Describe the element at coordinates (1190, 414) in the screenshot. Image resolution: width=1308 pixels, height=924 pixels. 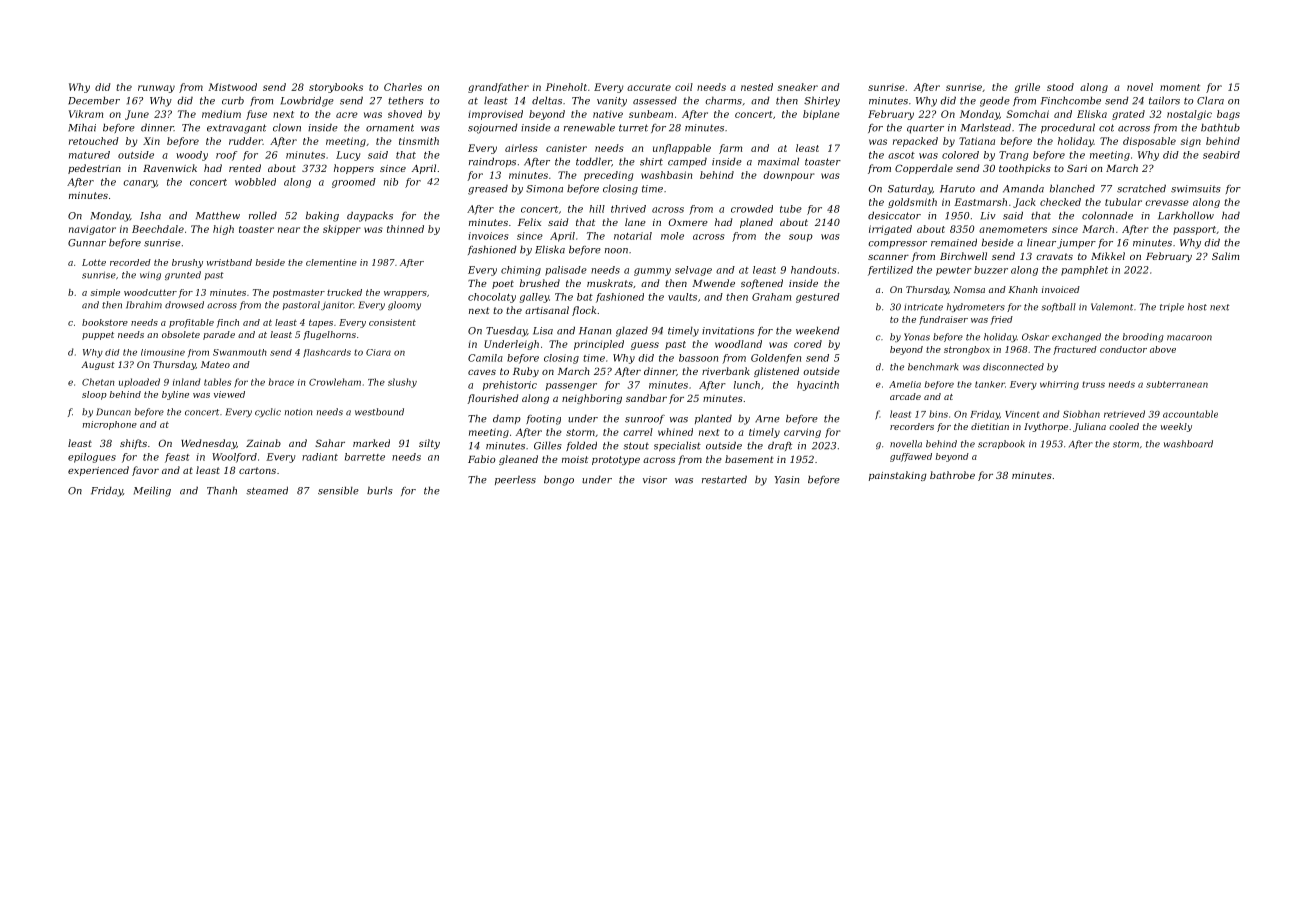
I see `accountable` at that location.
